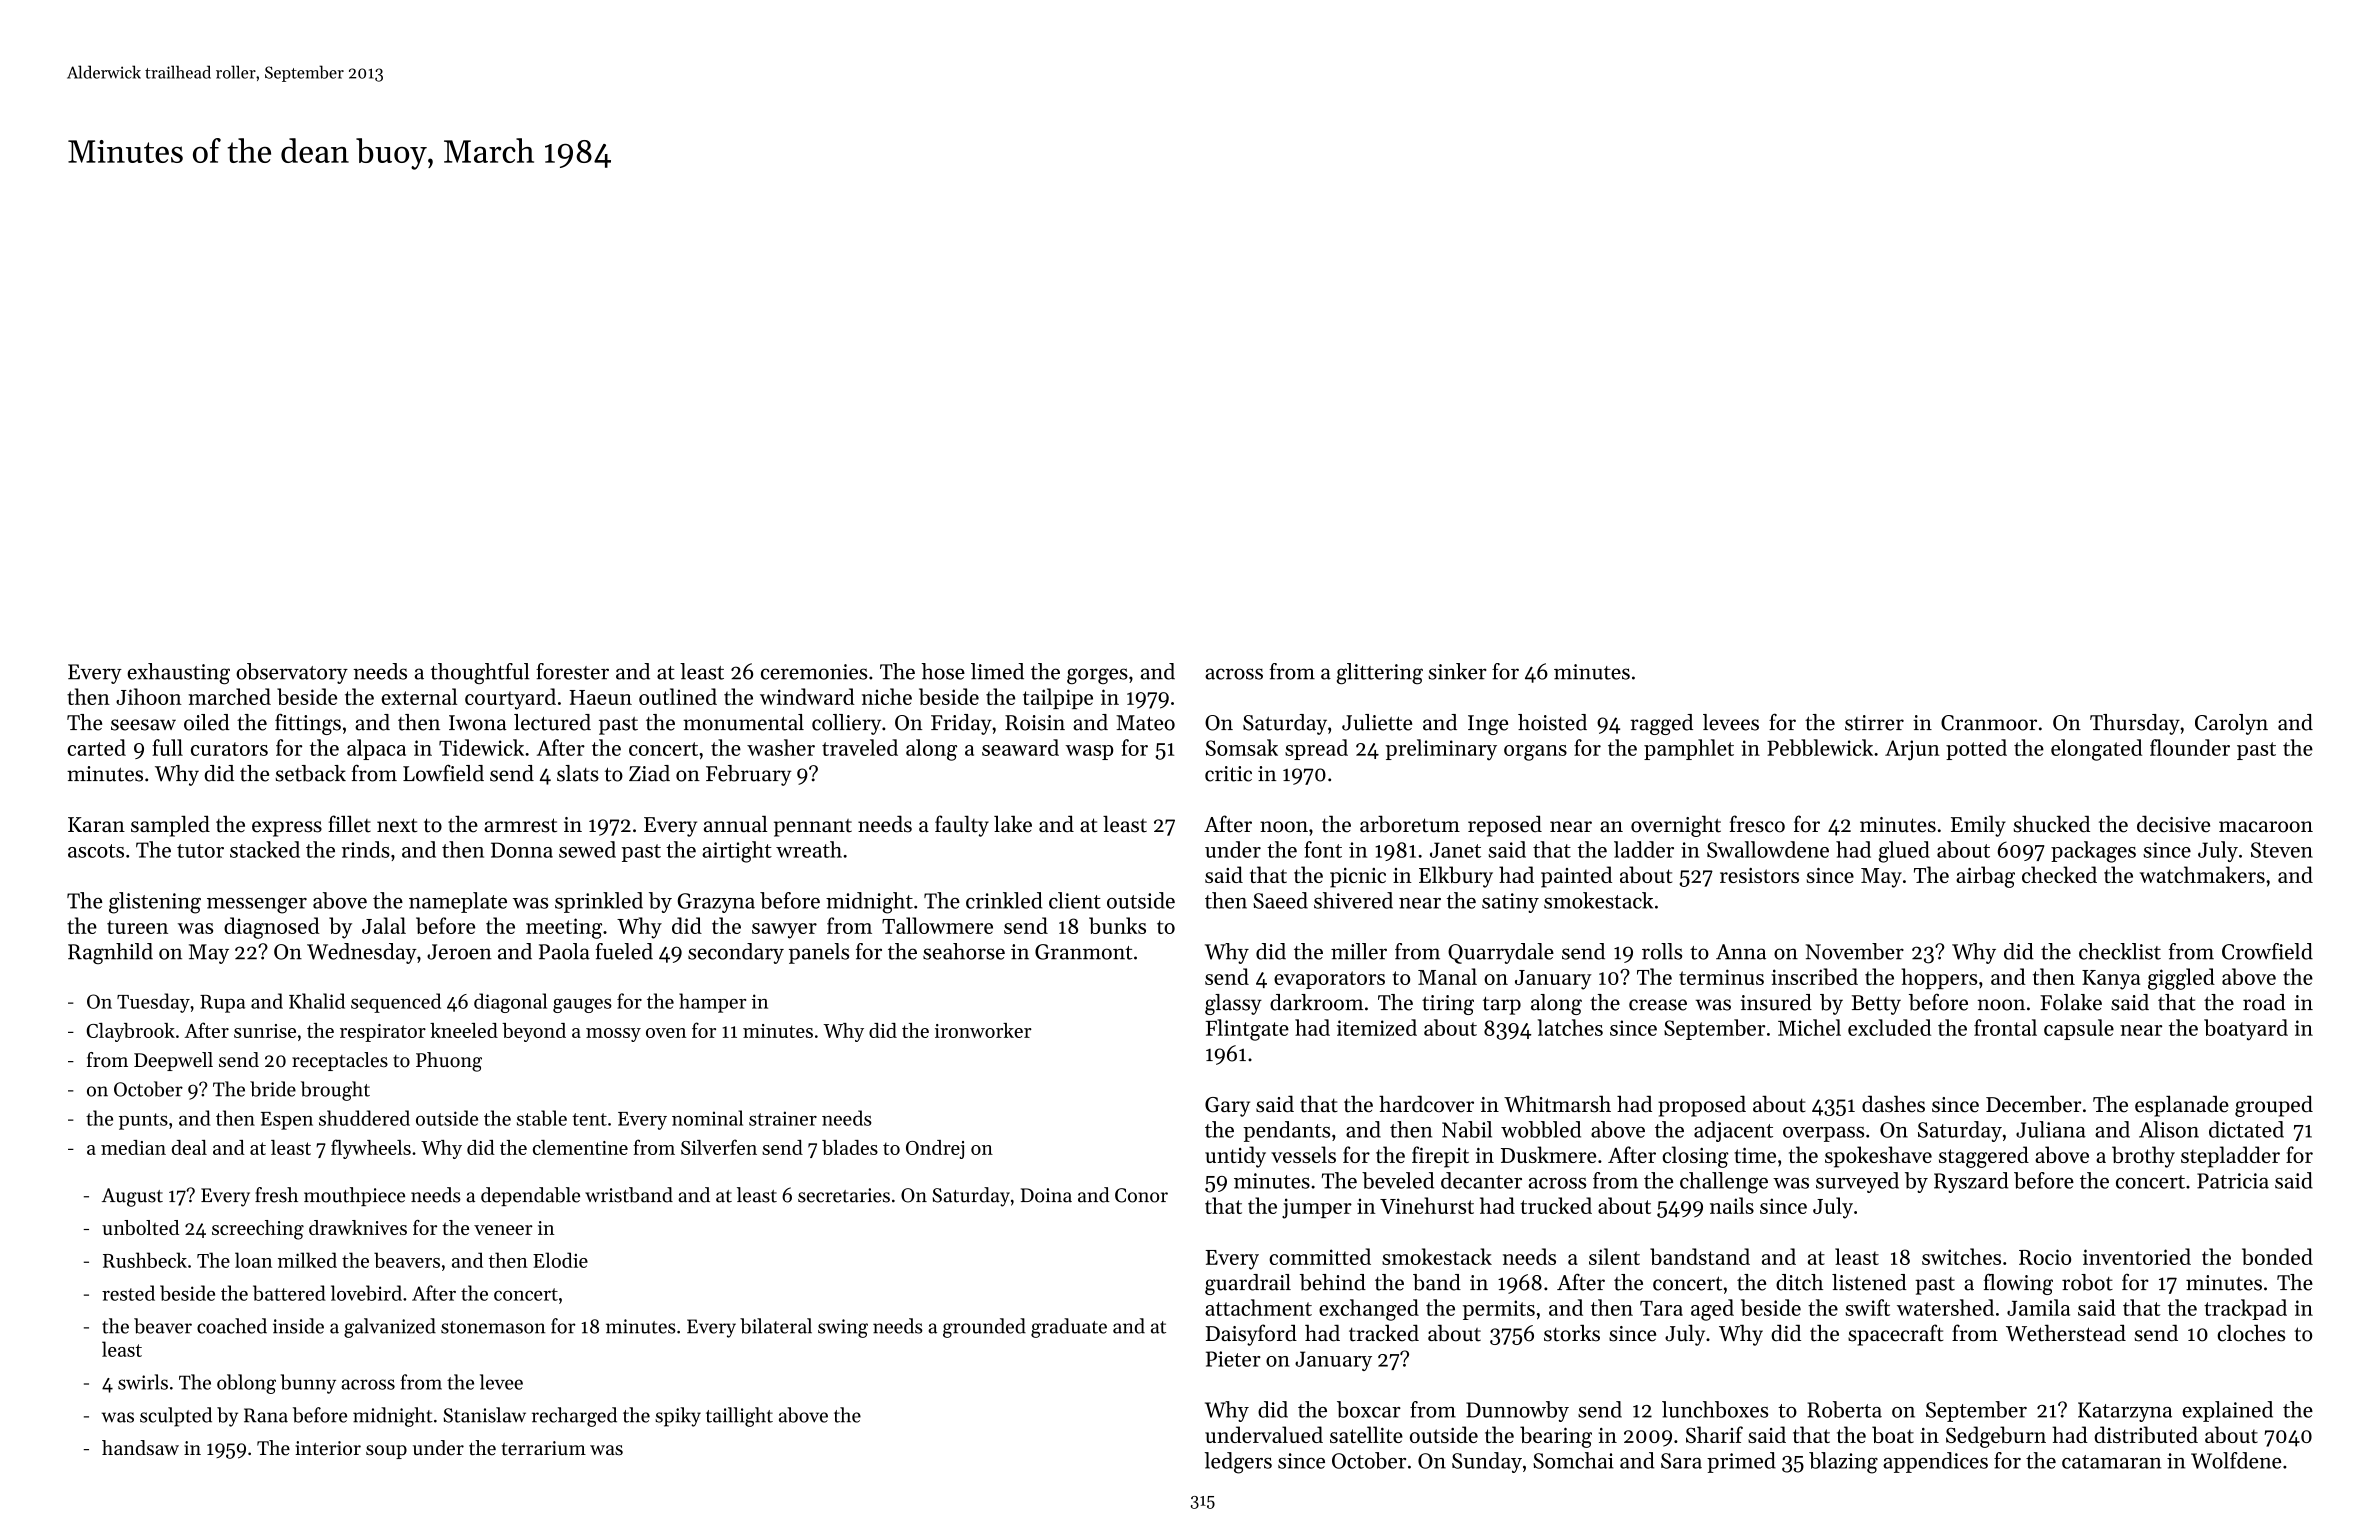 The image size is (2380, 1540). I want to click on seaward, so click(1020, 747).
